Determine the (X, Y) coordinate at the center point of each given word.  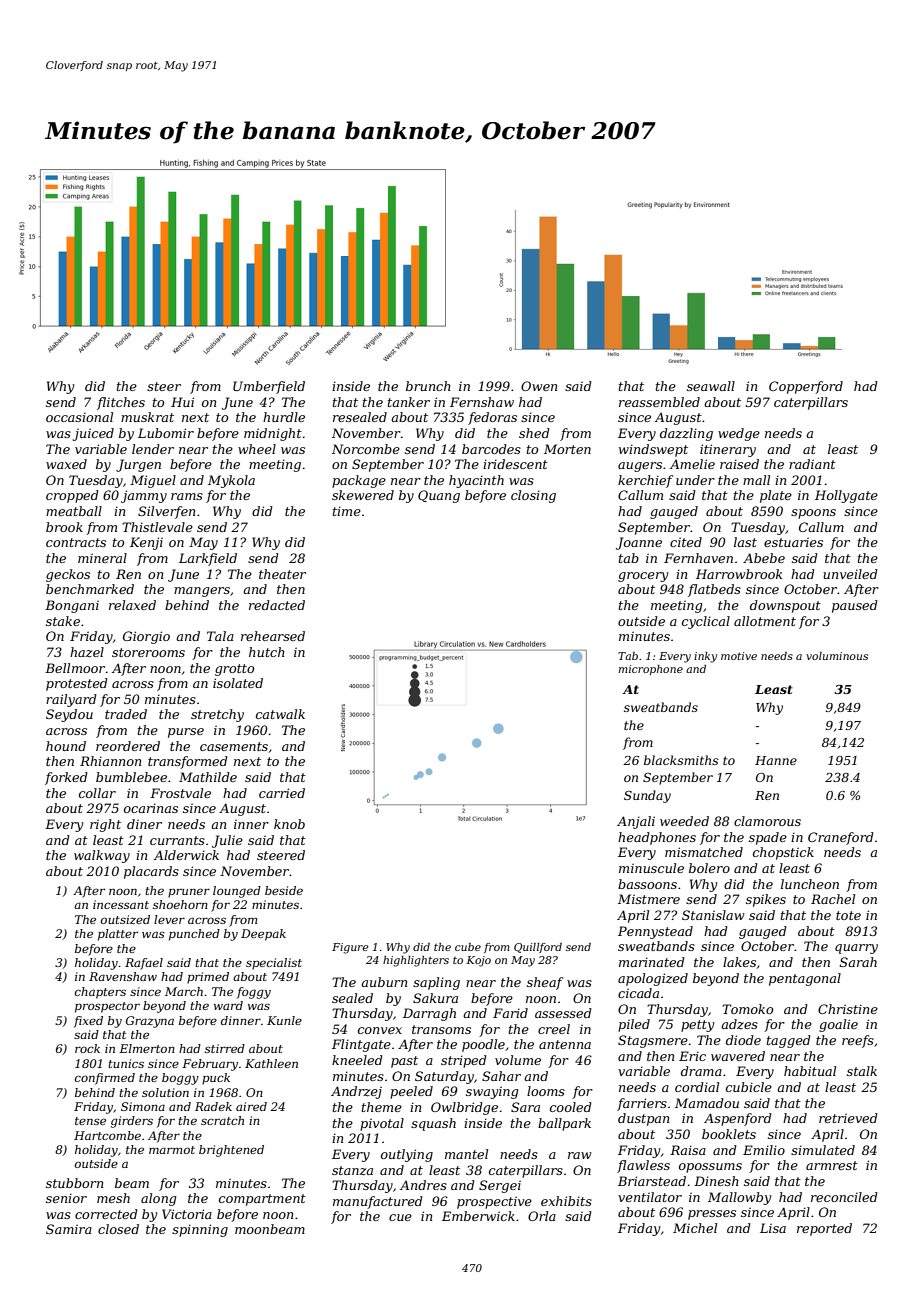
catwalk (280, 714)
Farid (510, 1013)
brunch (428, 386)
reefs (858, 1041)
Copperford (806, 387)
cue (400, 1217)
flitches (121, 403)
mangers (202, 592)
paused (855, 606)
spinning (200, 1230)
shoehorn (180, 904)
